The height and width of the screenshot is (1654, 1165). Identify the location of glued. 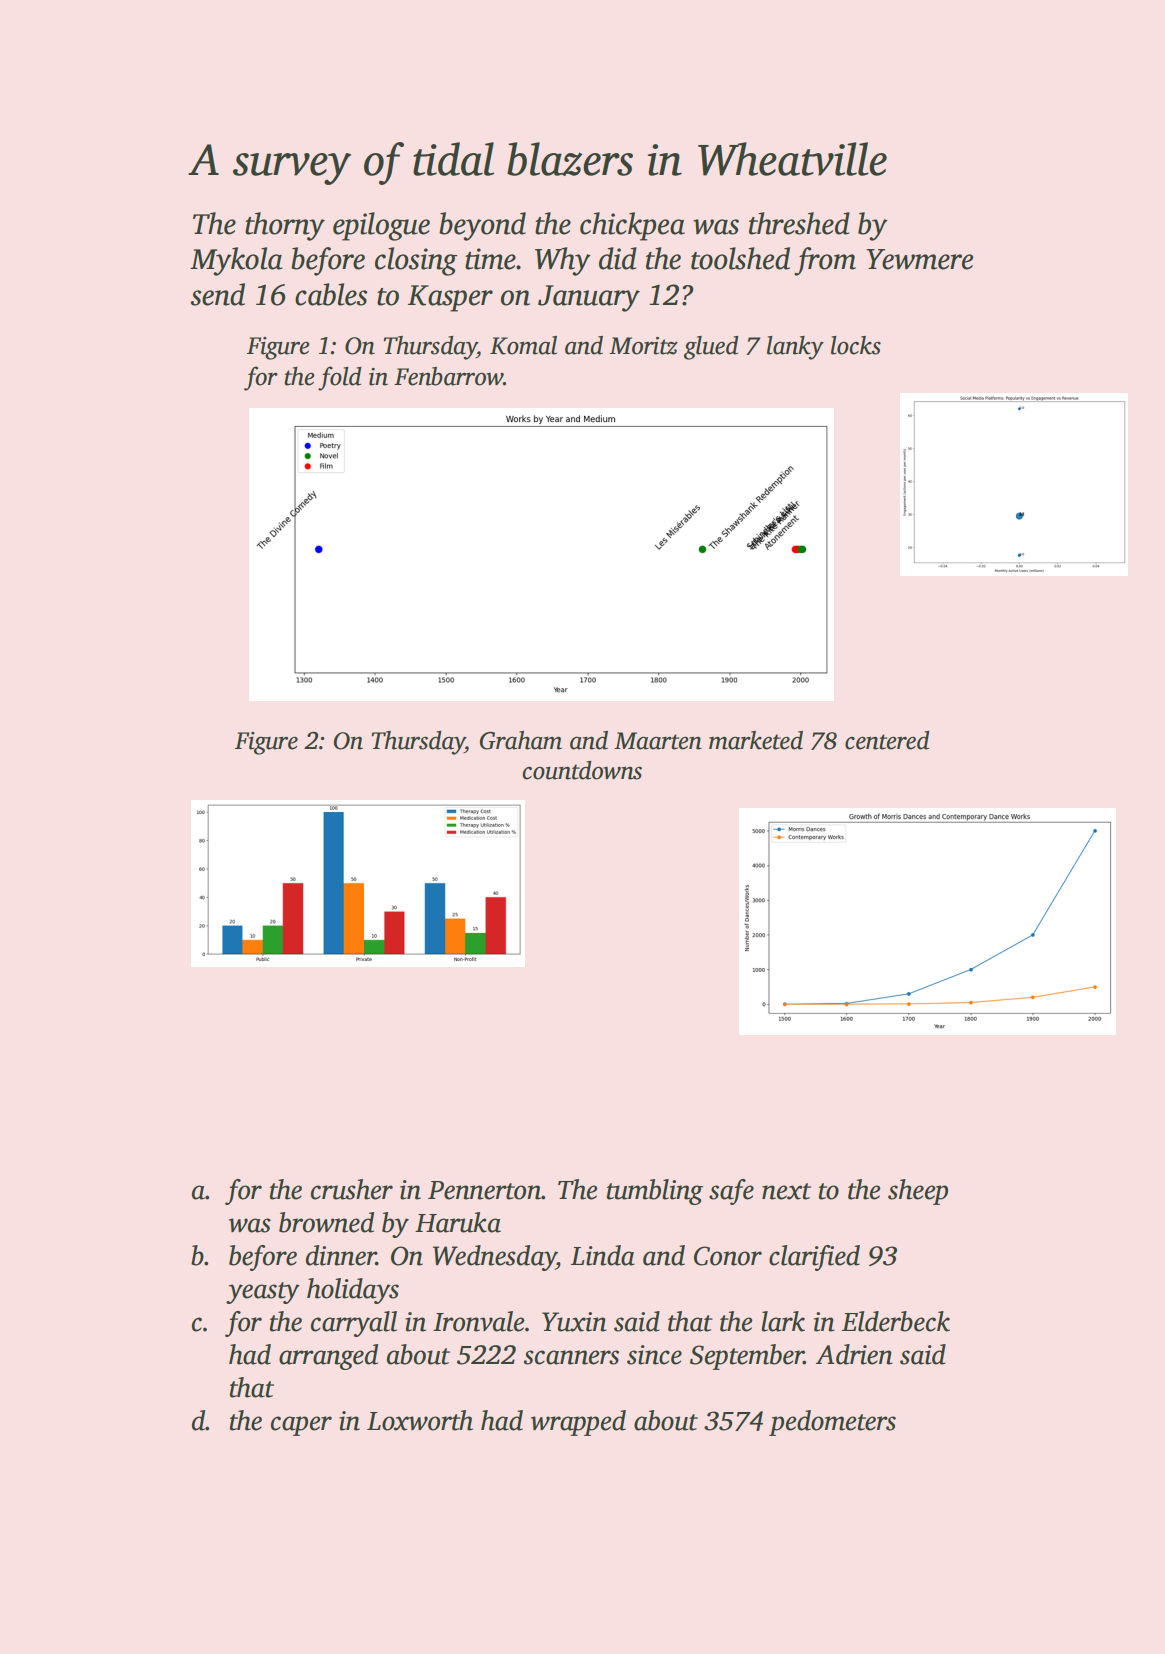
(711, 348).
